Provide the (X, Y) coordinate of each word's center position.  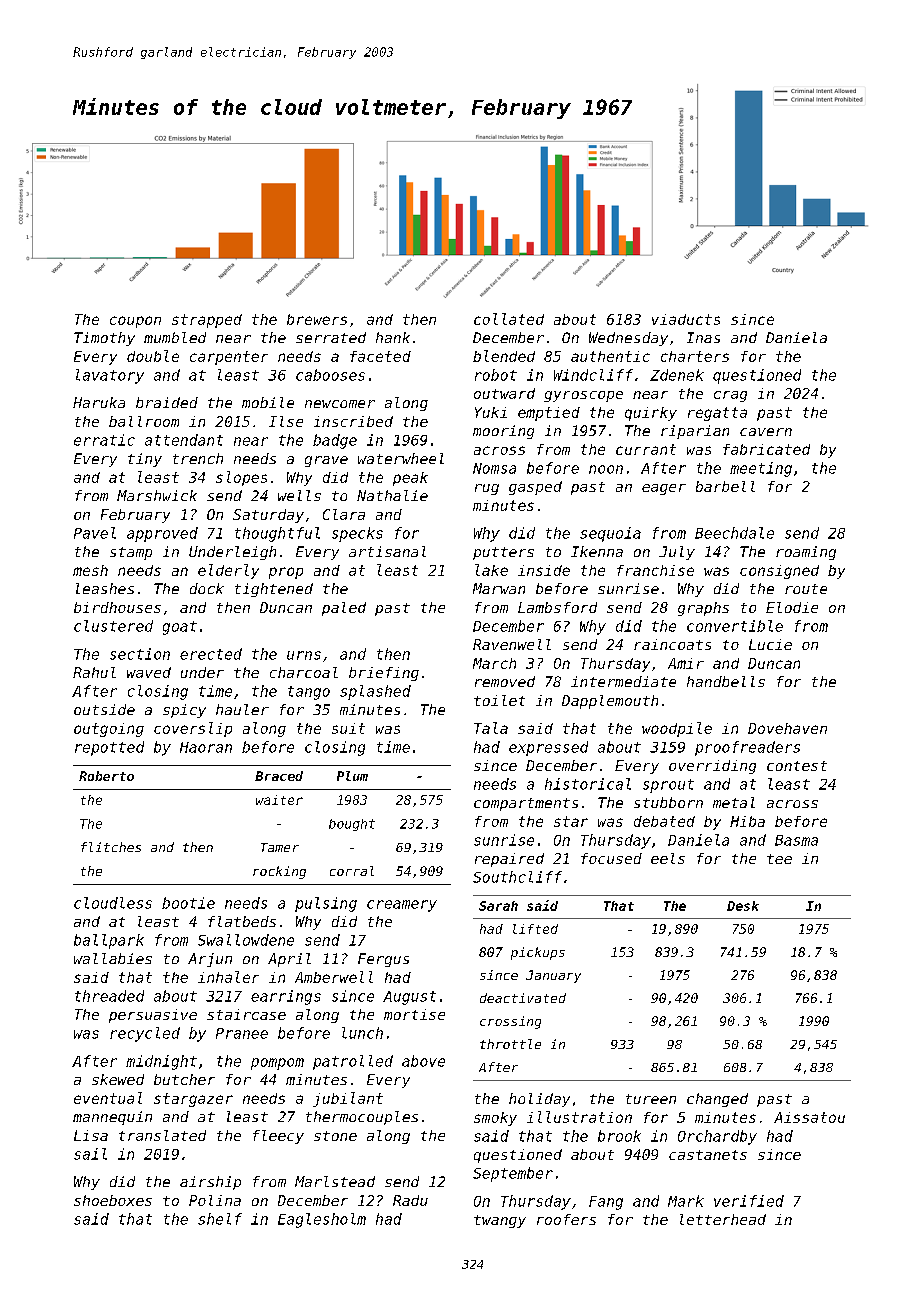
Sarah (498, 906)
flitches (111, 847)
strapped (207, 321)
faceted (380, 356)
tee (779, 859)
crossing (510, 1022)
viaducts (686, 319)
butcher (184, 1079)
